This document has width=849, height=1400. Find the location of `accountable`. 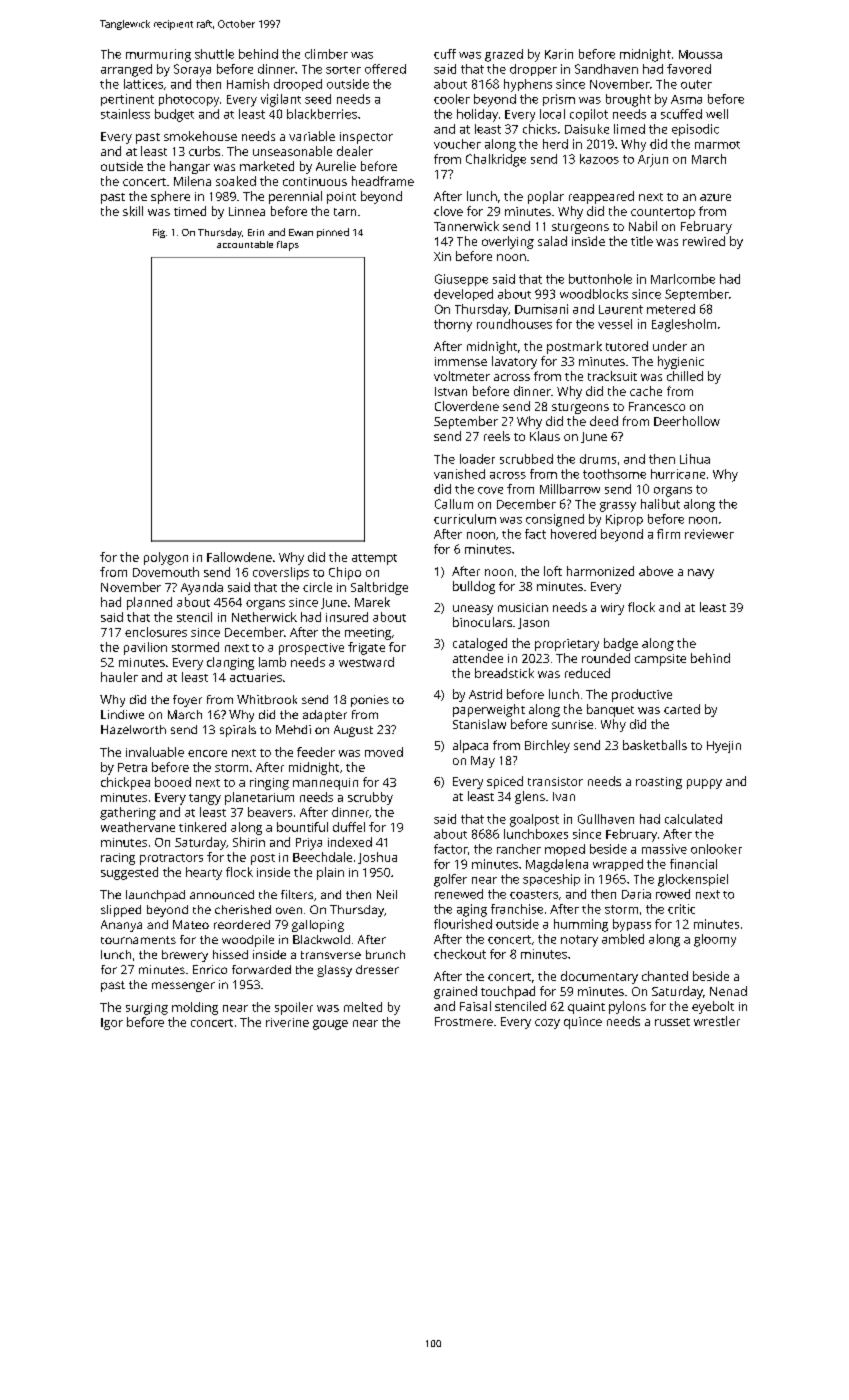

accountable is located at coordinates (245, 244).
